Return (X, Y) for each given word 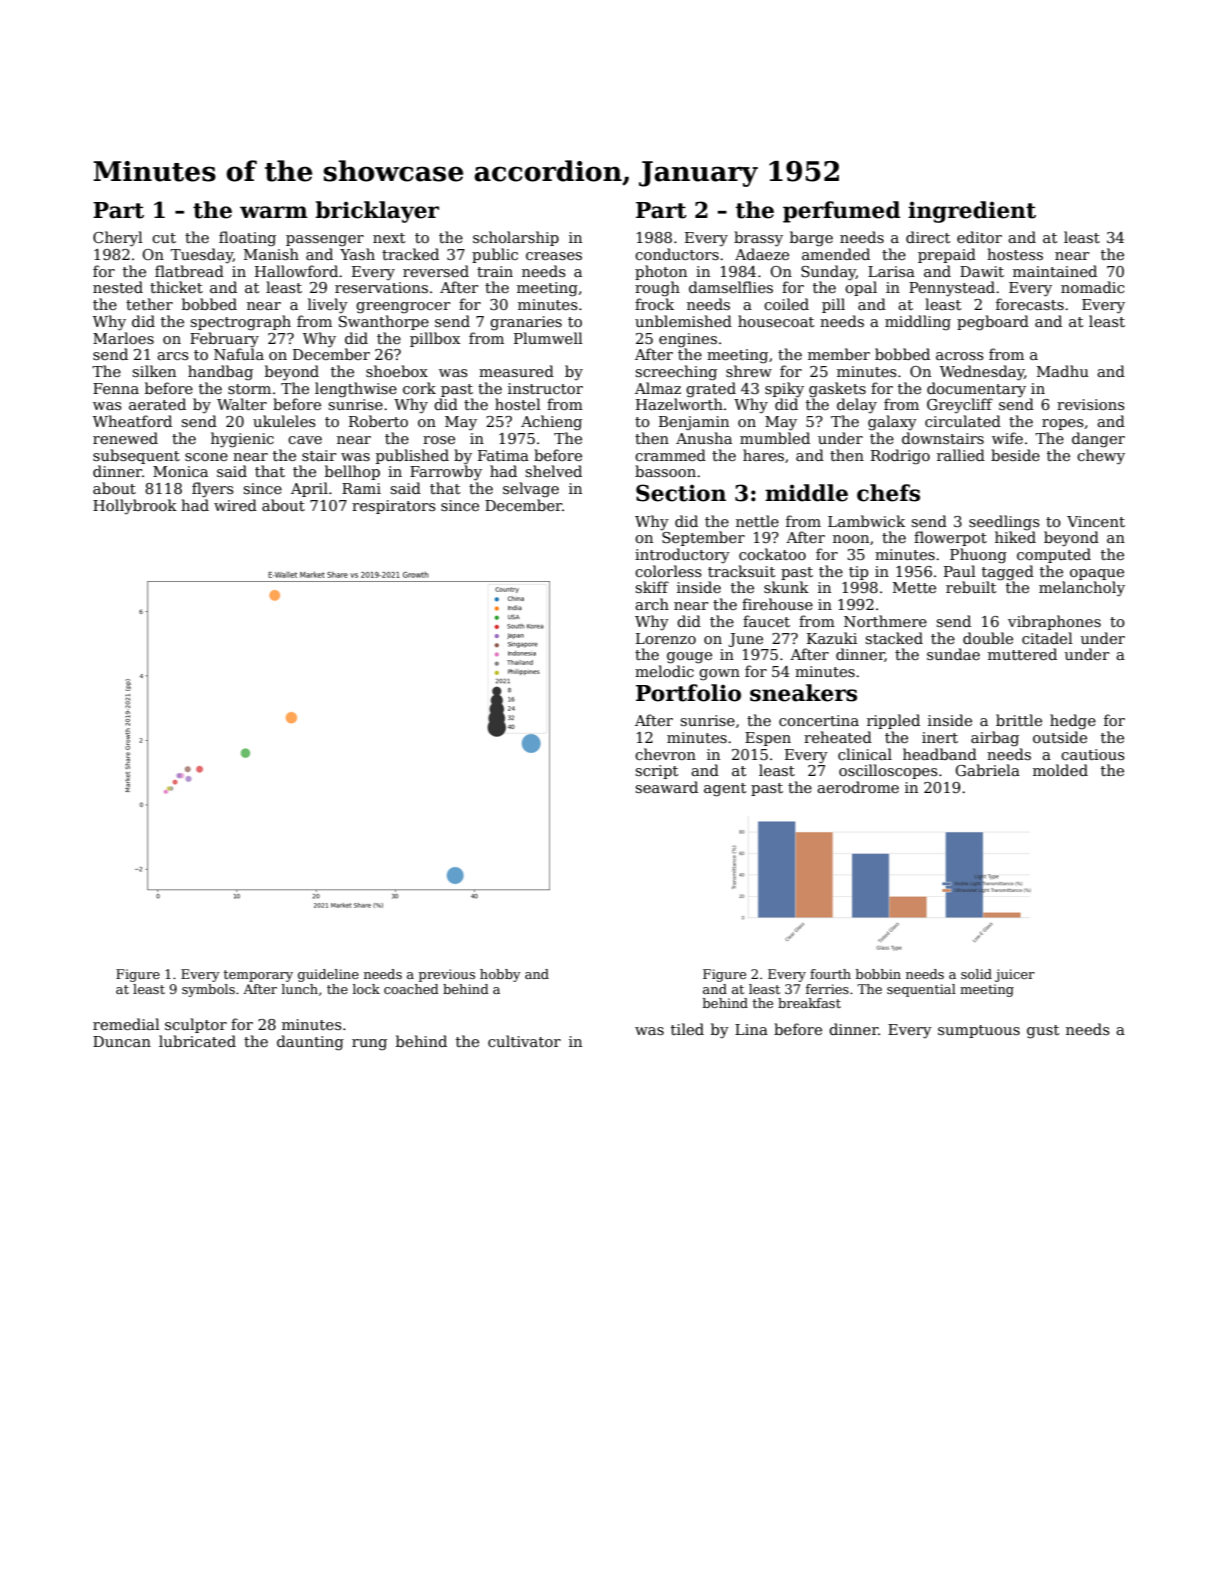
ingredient (972, 212)
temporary (258, 976)
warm (274, 212)
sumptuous (979, 1031)
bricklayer (377, 212)
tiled (687, 1029)
